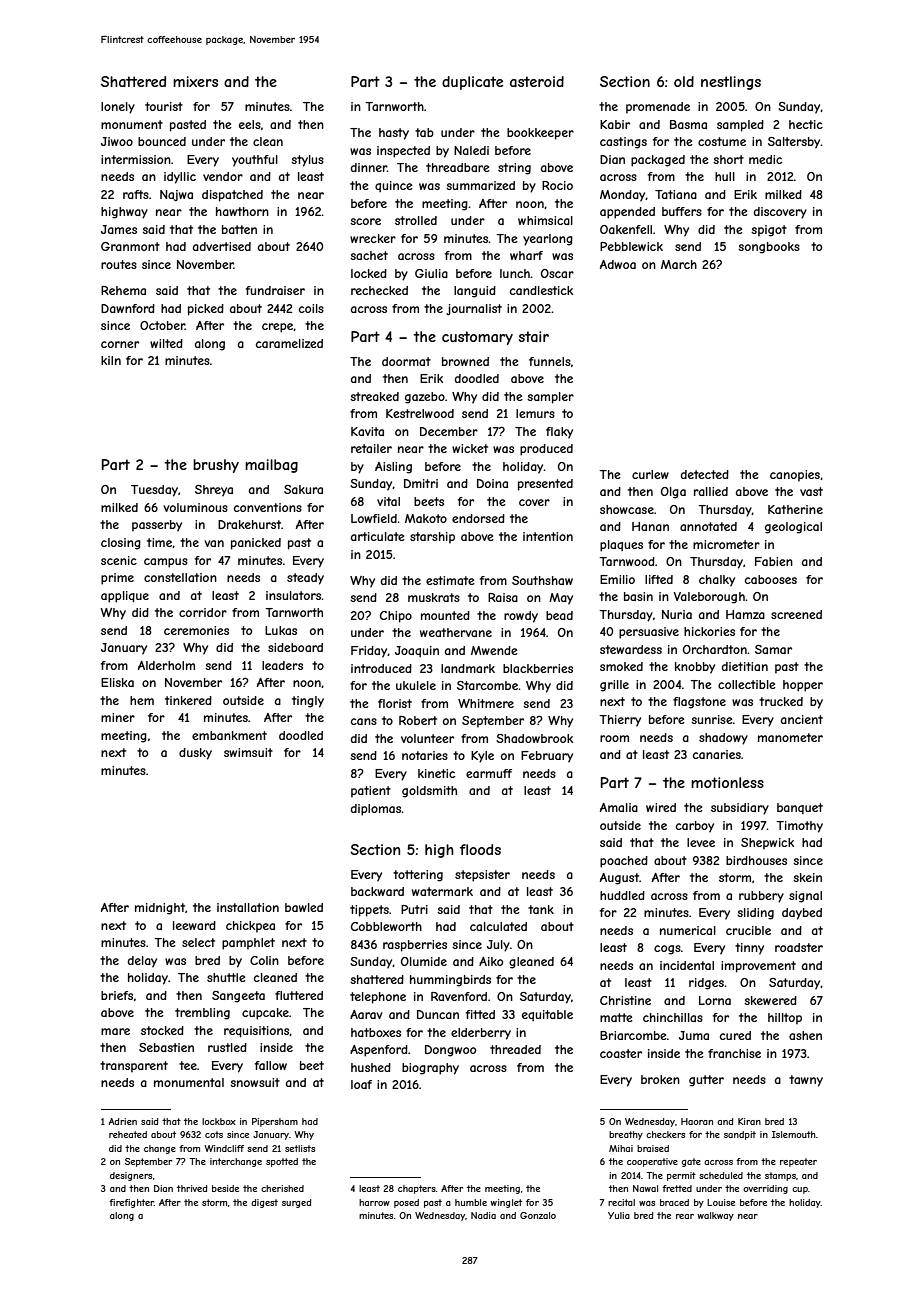  What do you see at coordinates (369, 167) in the screenshot?
I see `dinner` at bounding box center [369, 167].
